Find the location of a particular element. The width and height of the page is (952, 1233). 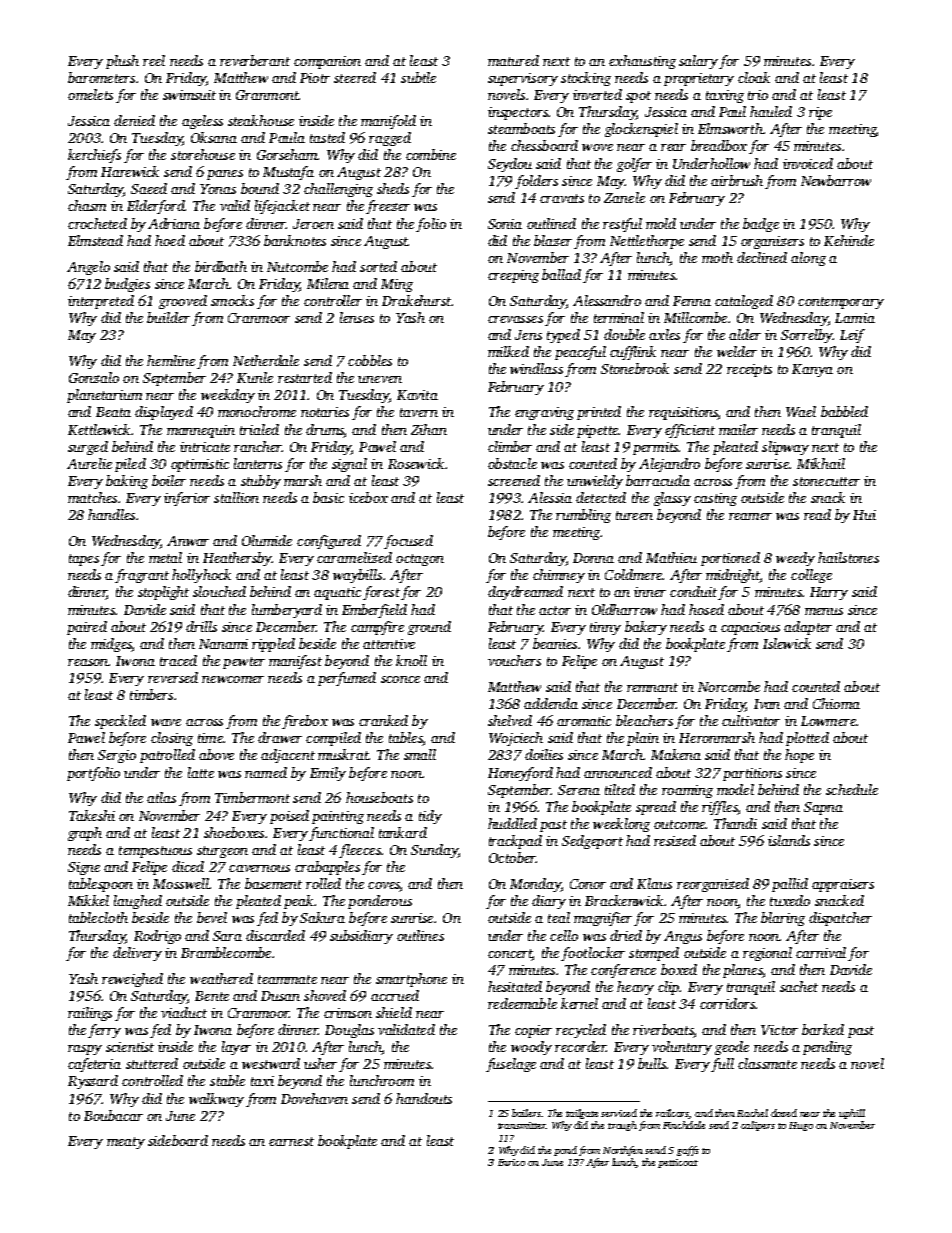

outcome is located at coordinates (679, 824).
